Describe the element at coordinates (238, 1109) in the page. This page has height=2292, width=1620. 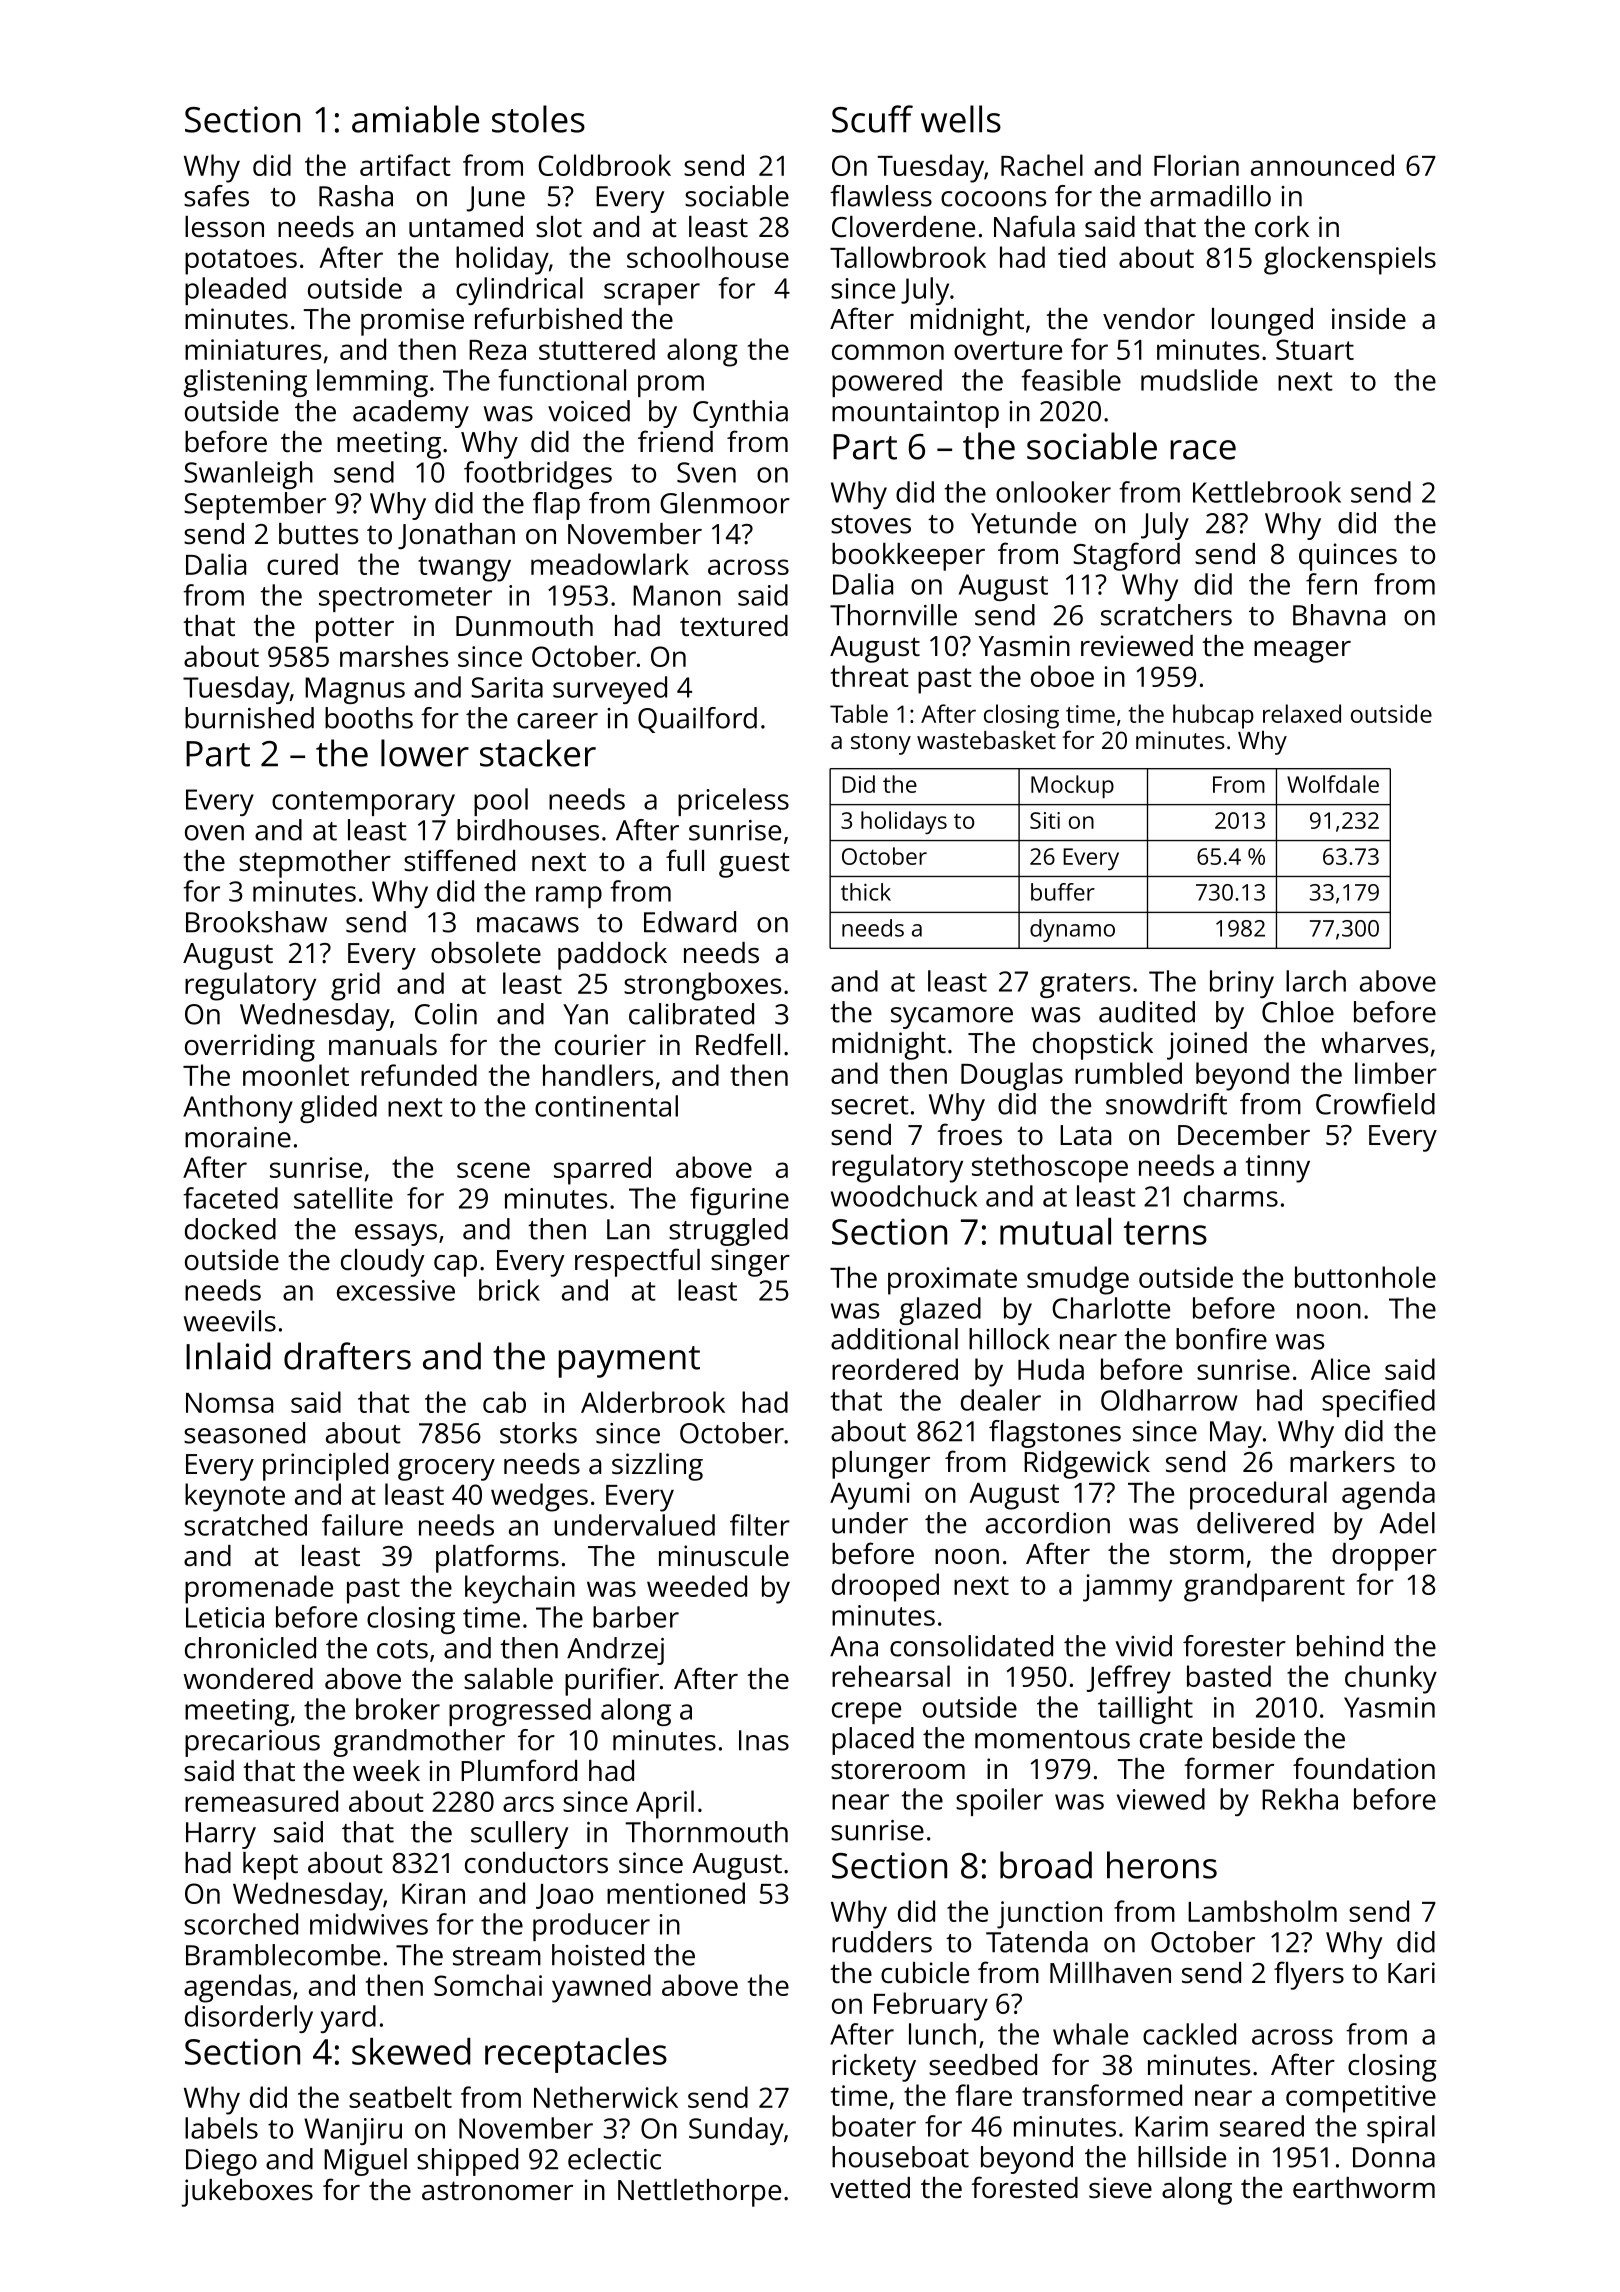
I see `Anthony` at that location.
